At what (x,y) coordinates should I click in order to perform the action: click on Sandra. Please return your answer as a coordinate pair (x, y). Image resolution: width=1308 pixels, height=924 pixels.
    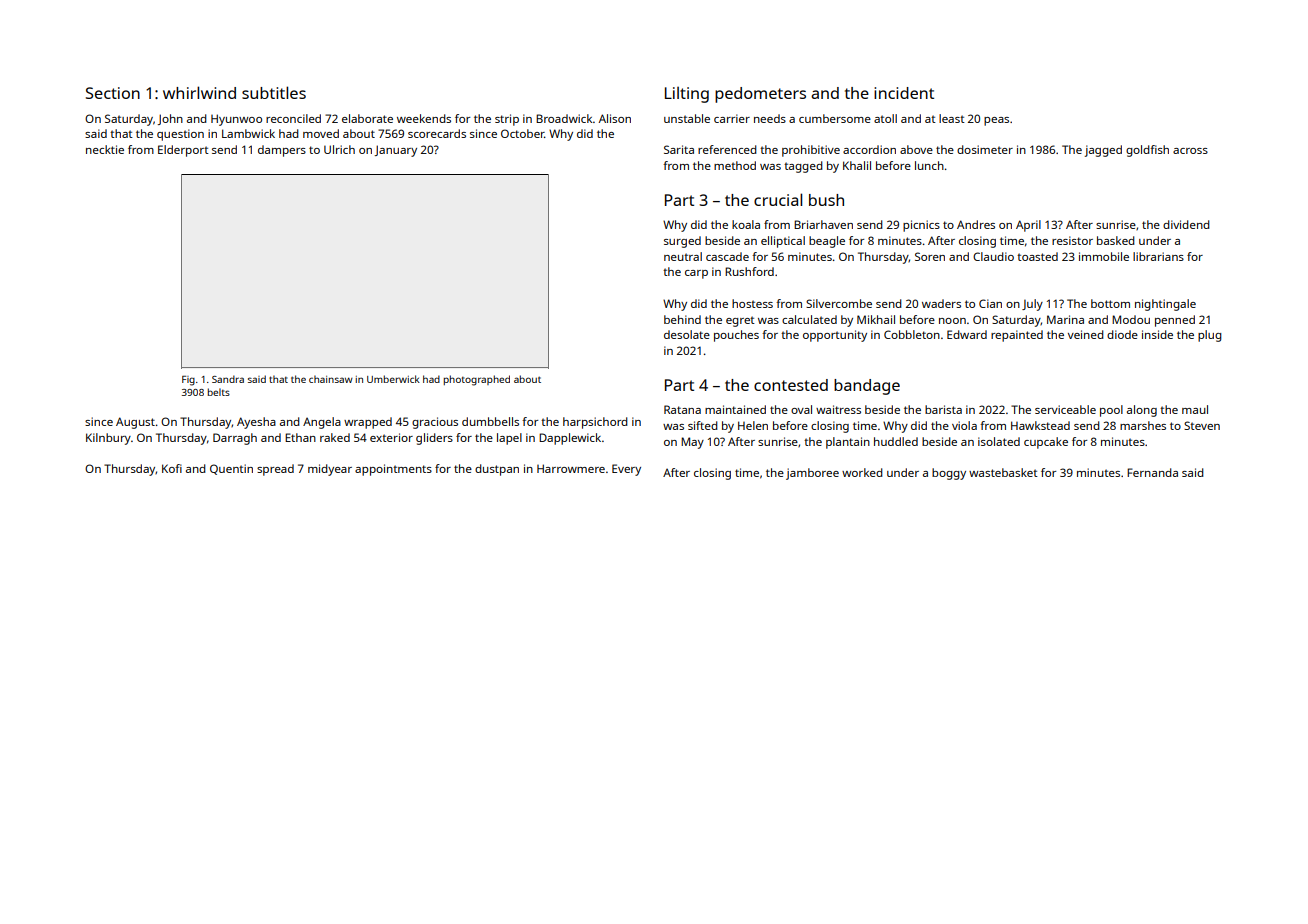
    Looking at the image, I should click on (228, 379).
